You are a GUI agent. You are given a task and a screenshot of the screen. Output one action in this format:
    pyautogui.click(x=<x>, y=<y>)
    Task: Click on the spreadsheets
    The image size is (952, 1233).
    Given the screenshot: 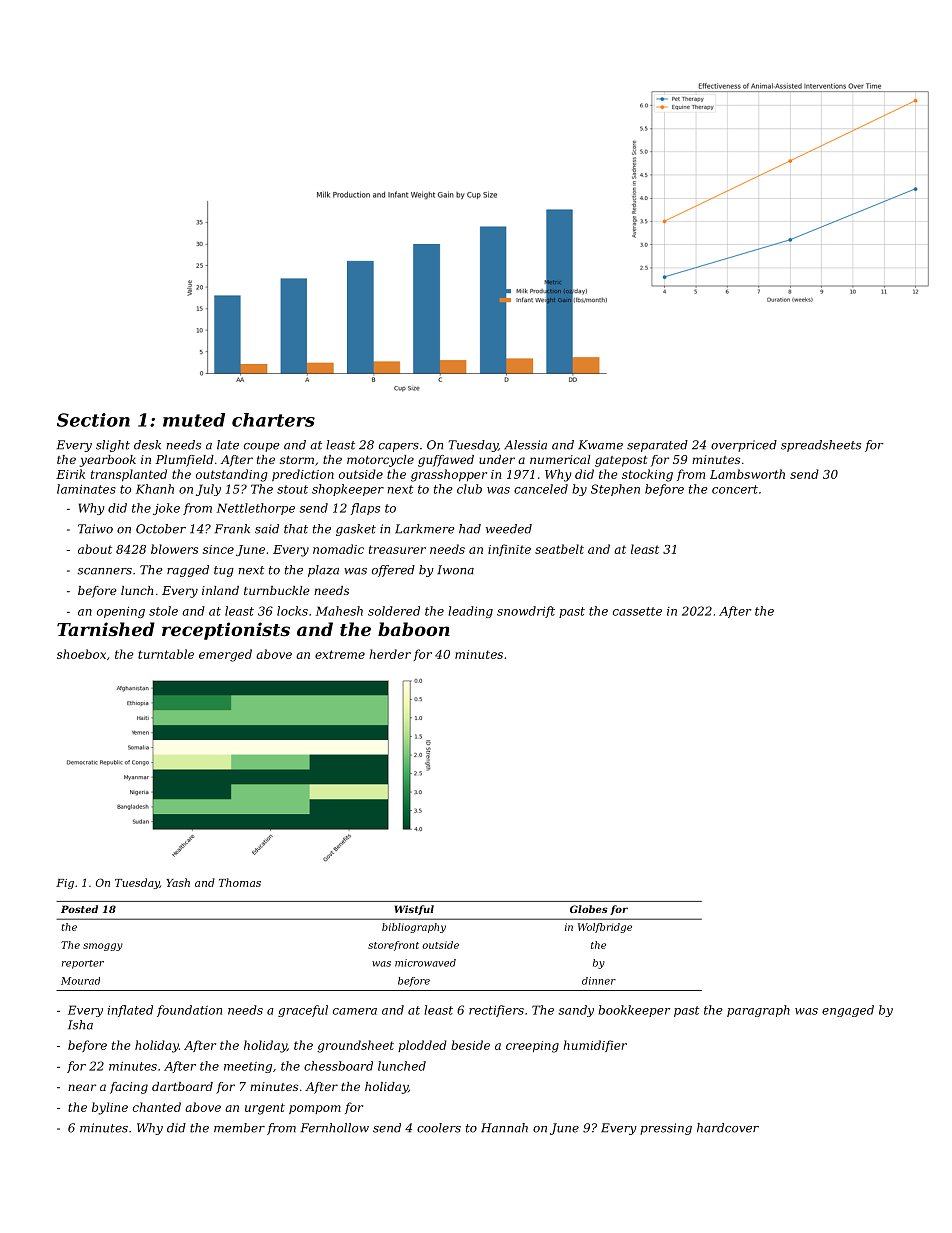 What is the action you would take?
    pyautogui.click(x=821, y=446)
